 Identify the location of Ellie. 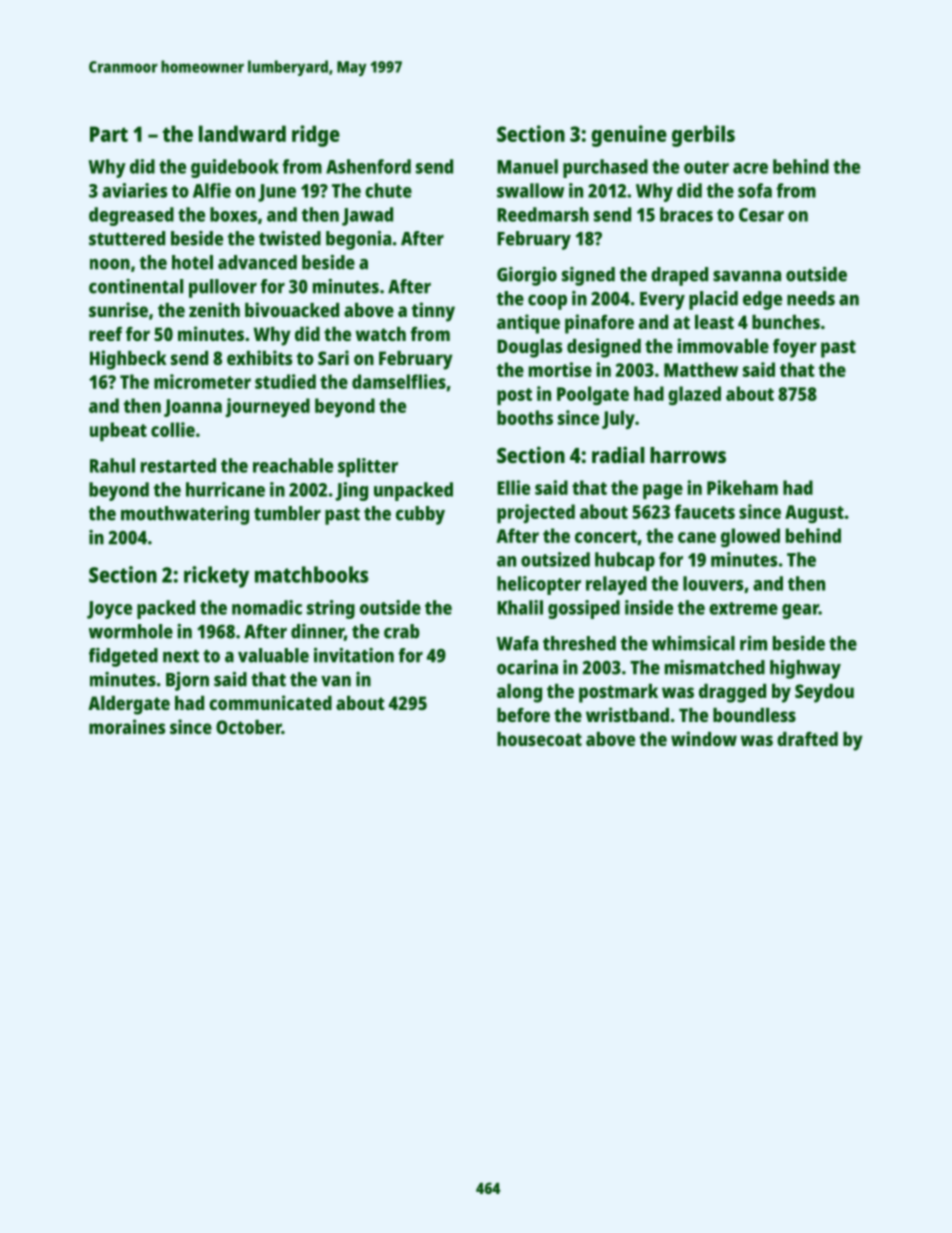
(513, 487).
